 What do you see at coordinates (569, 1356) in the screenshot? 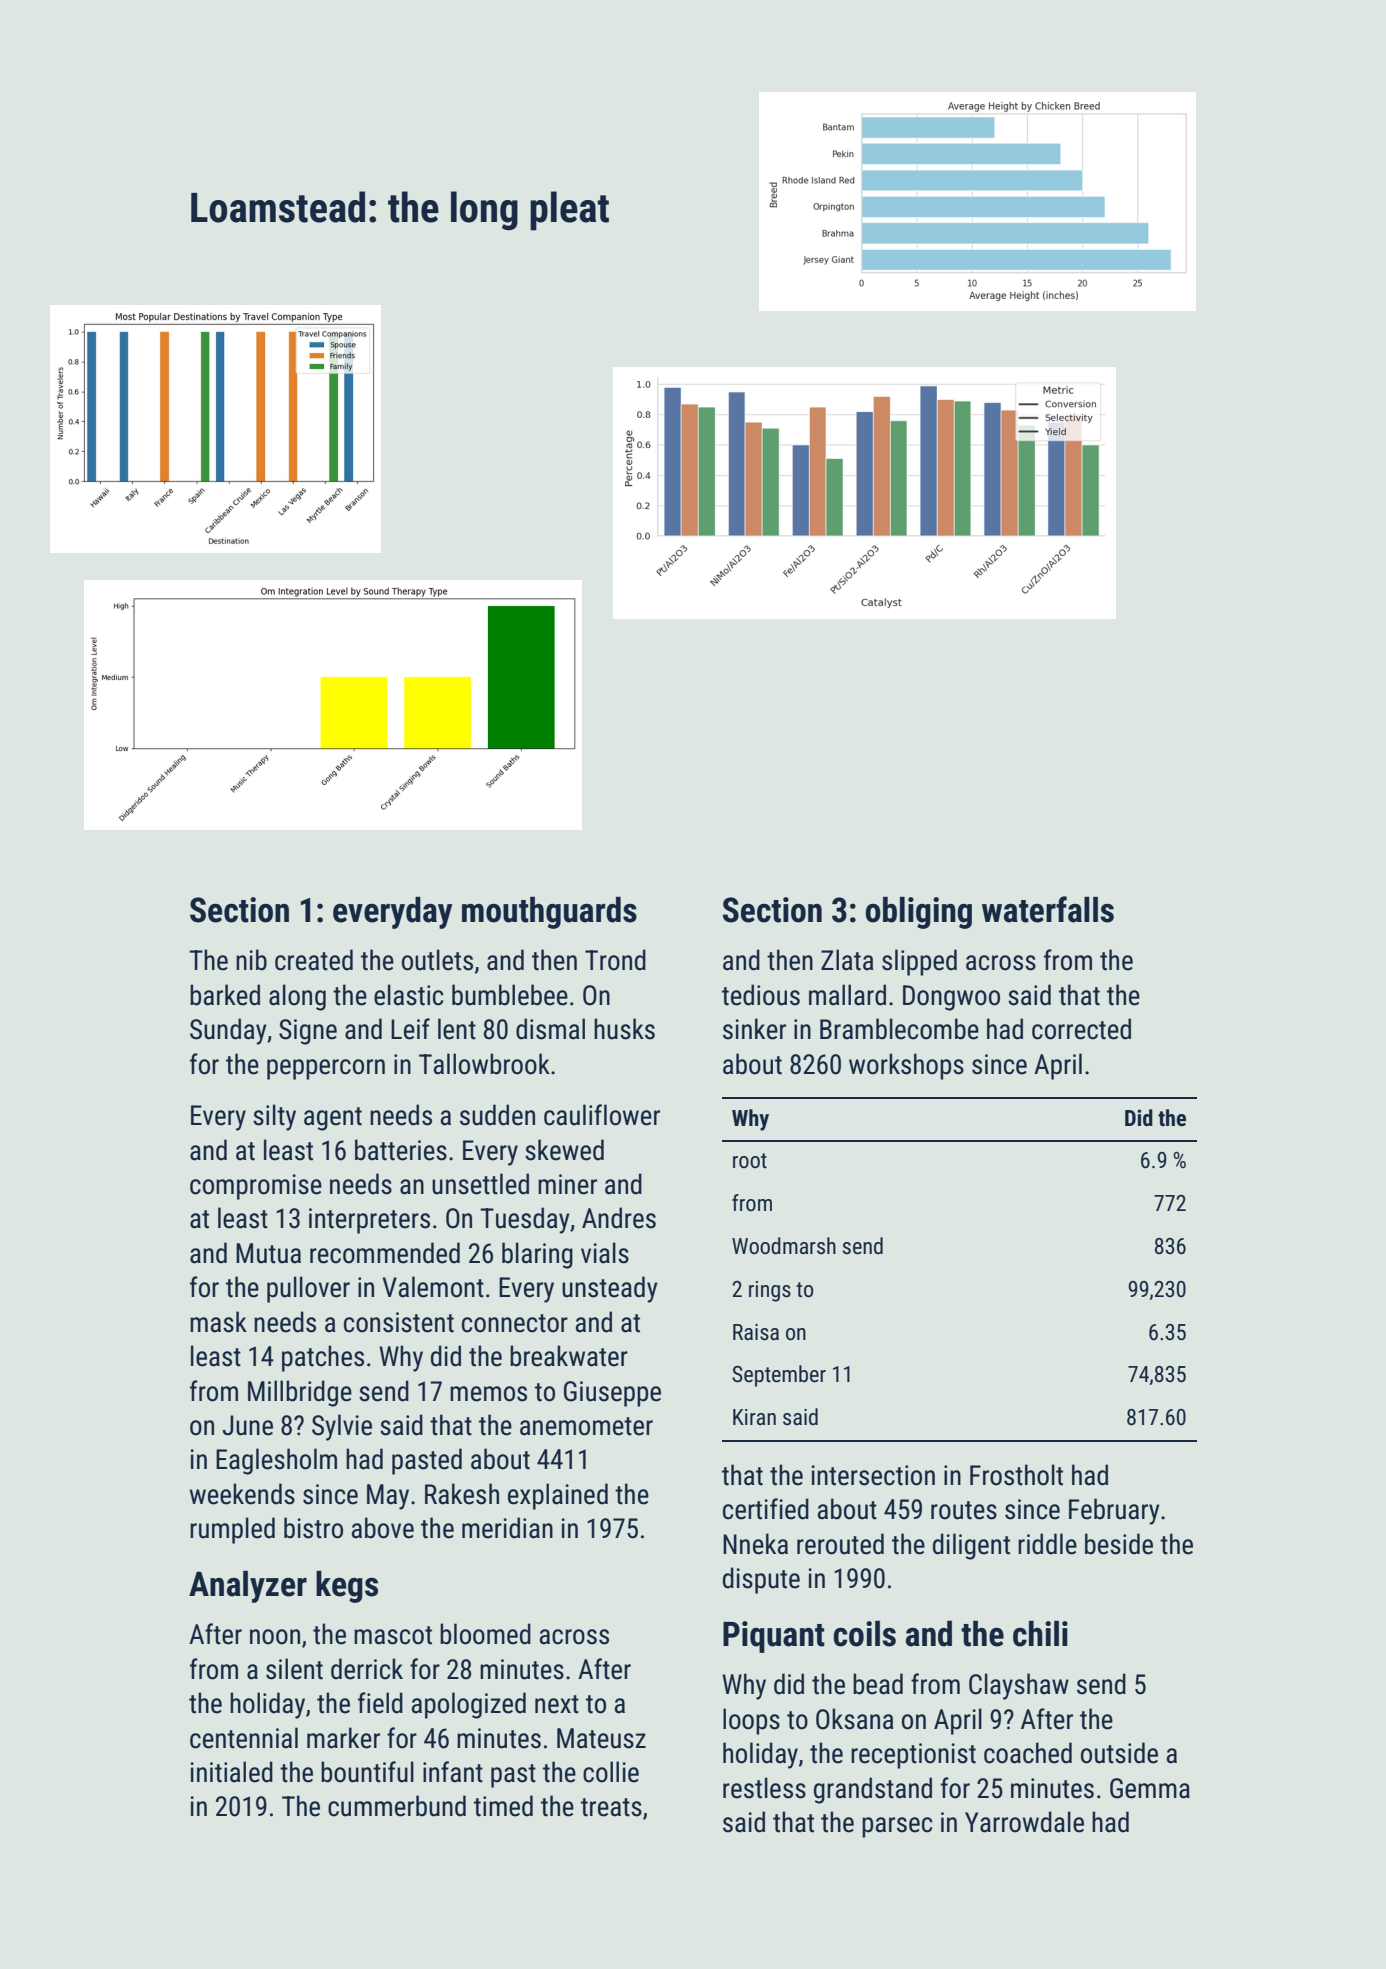
I see `breakwater` at bounding box center [569, 1356].
